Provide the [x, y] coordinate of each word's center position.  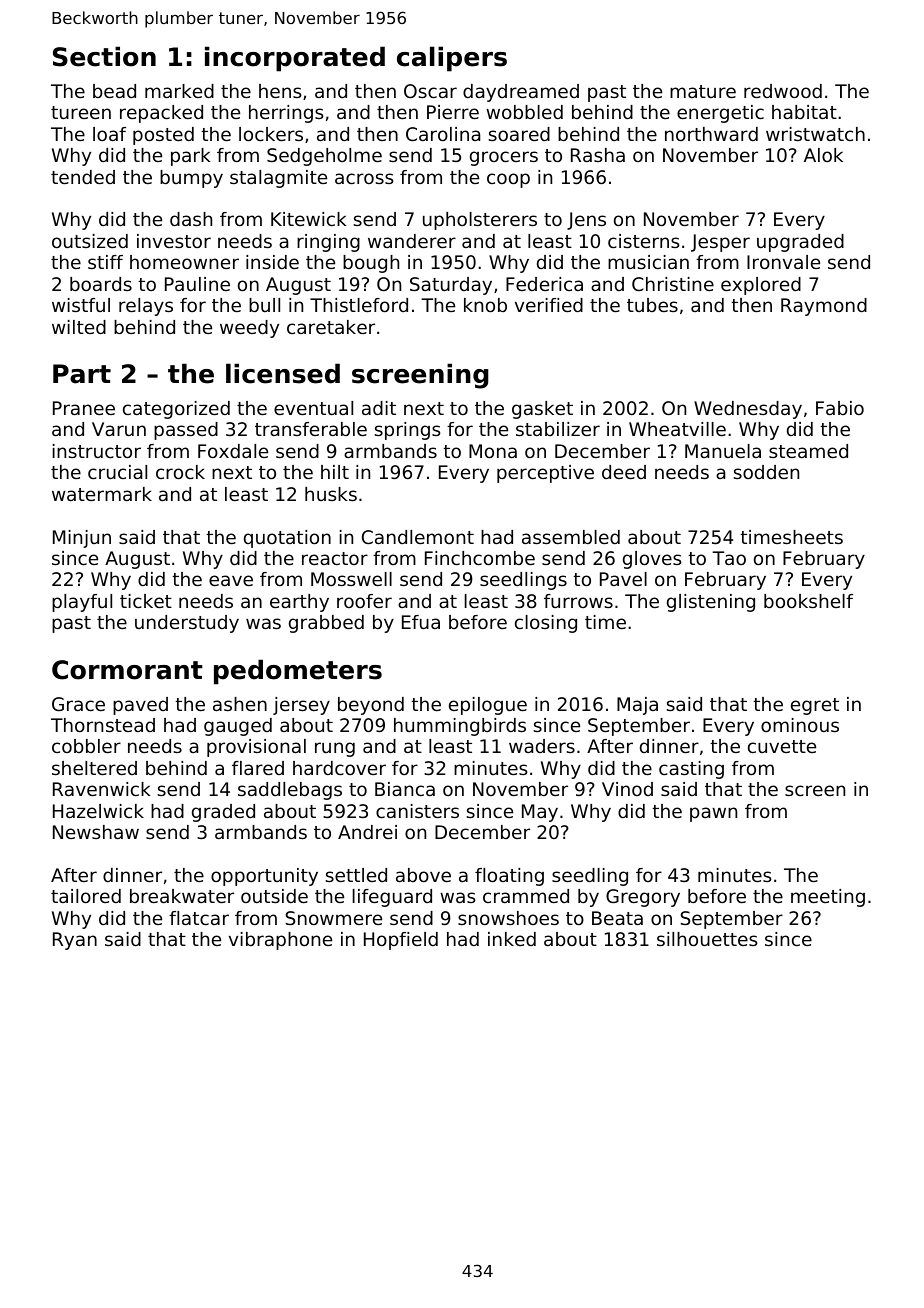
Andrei [367, 832]
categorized [176, 410]
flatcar [199, 918]
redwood [783, 91]
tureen [81, 112]
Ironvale [783, 262]
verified [549, 305]
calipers [452, 59]
